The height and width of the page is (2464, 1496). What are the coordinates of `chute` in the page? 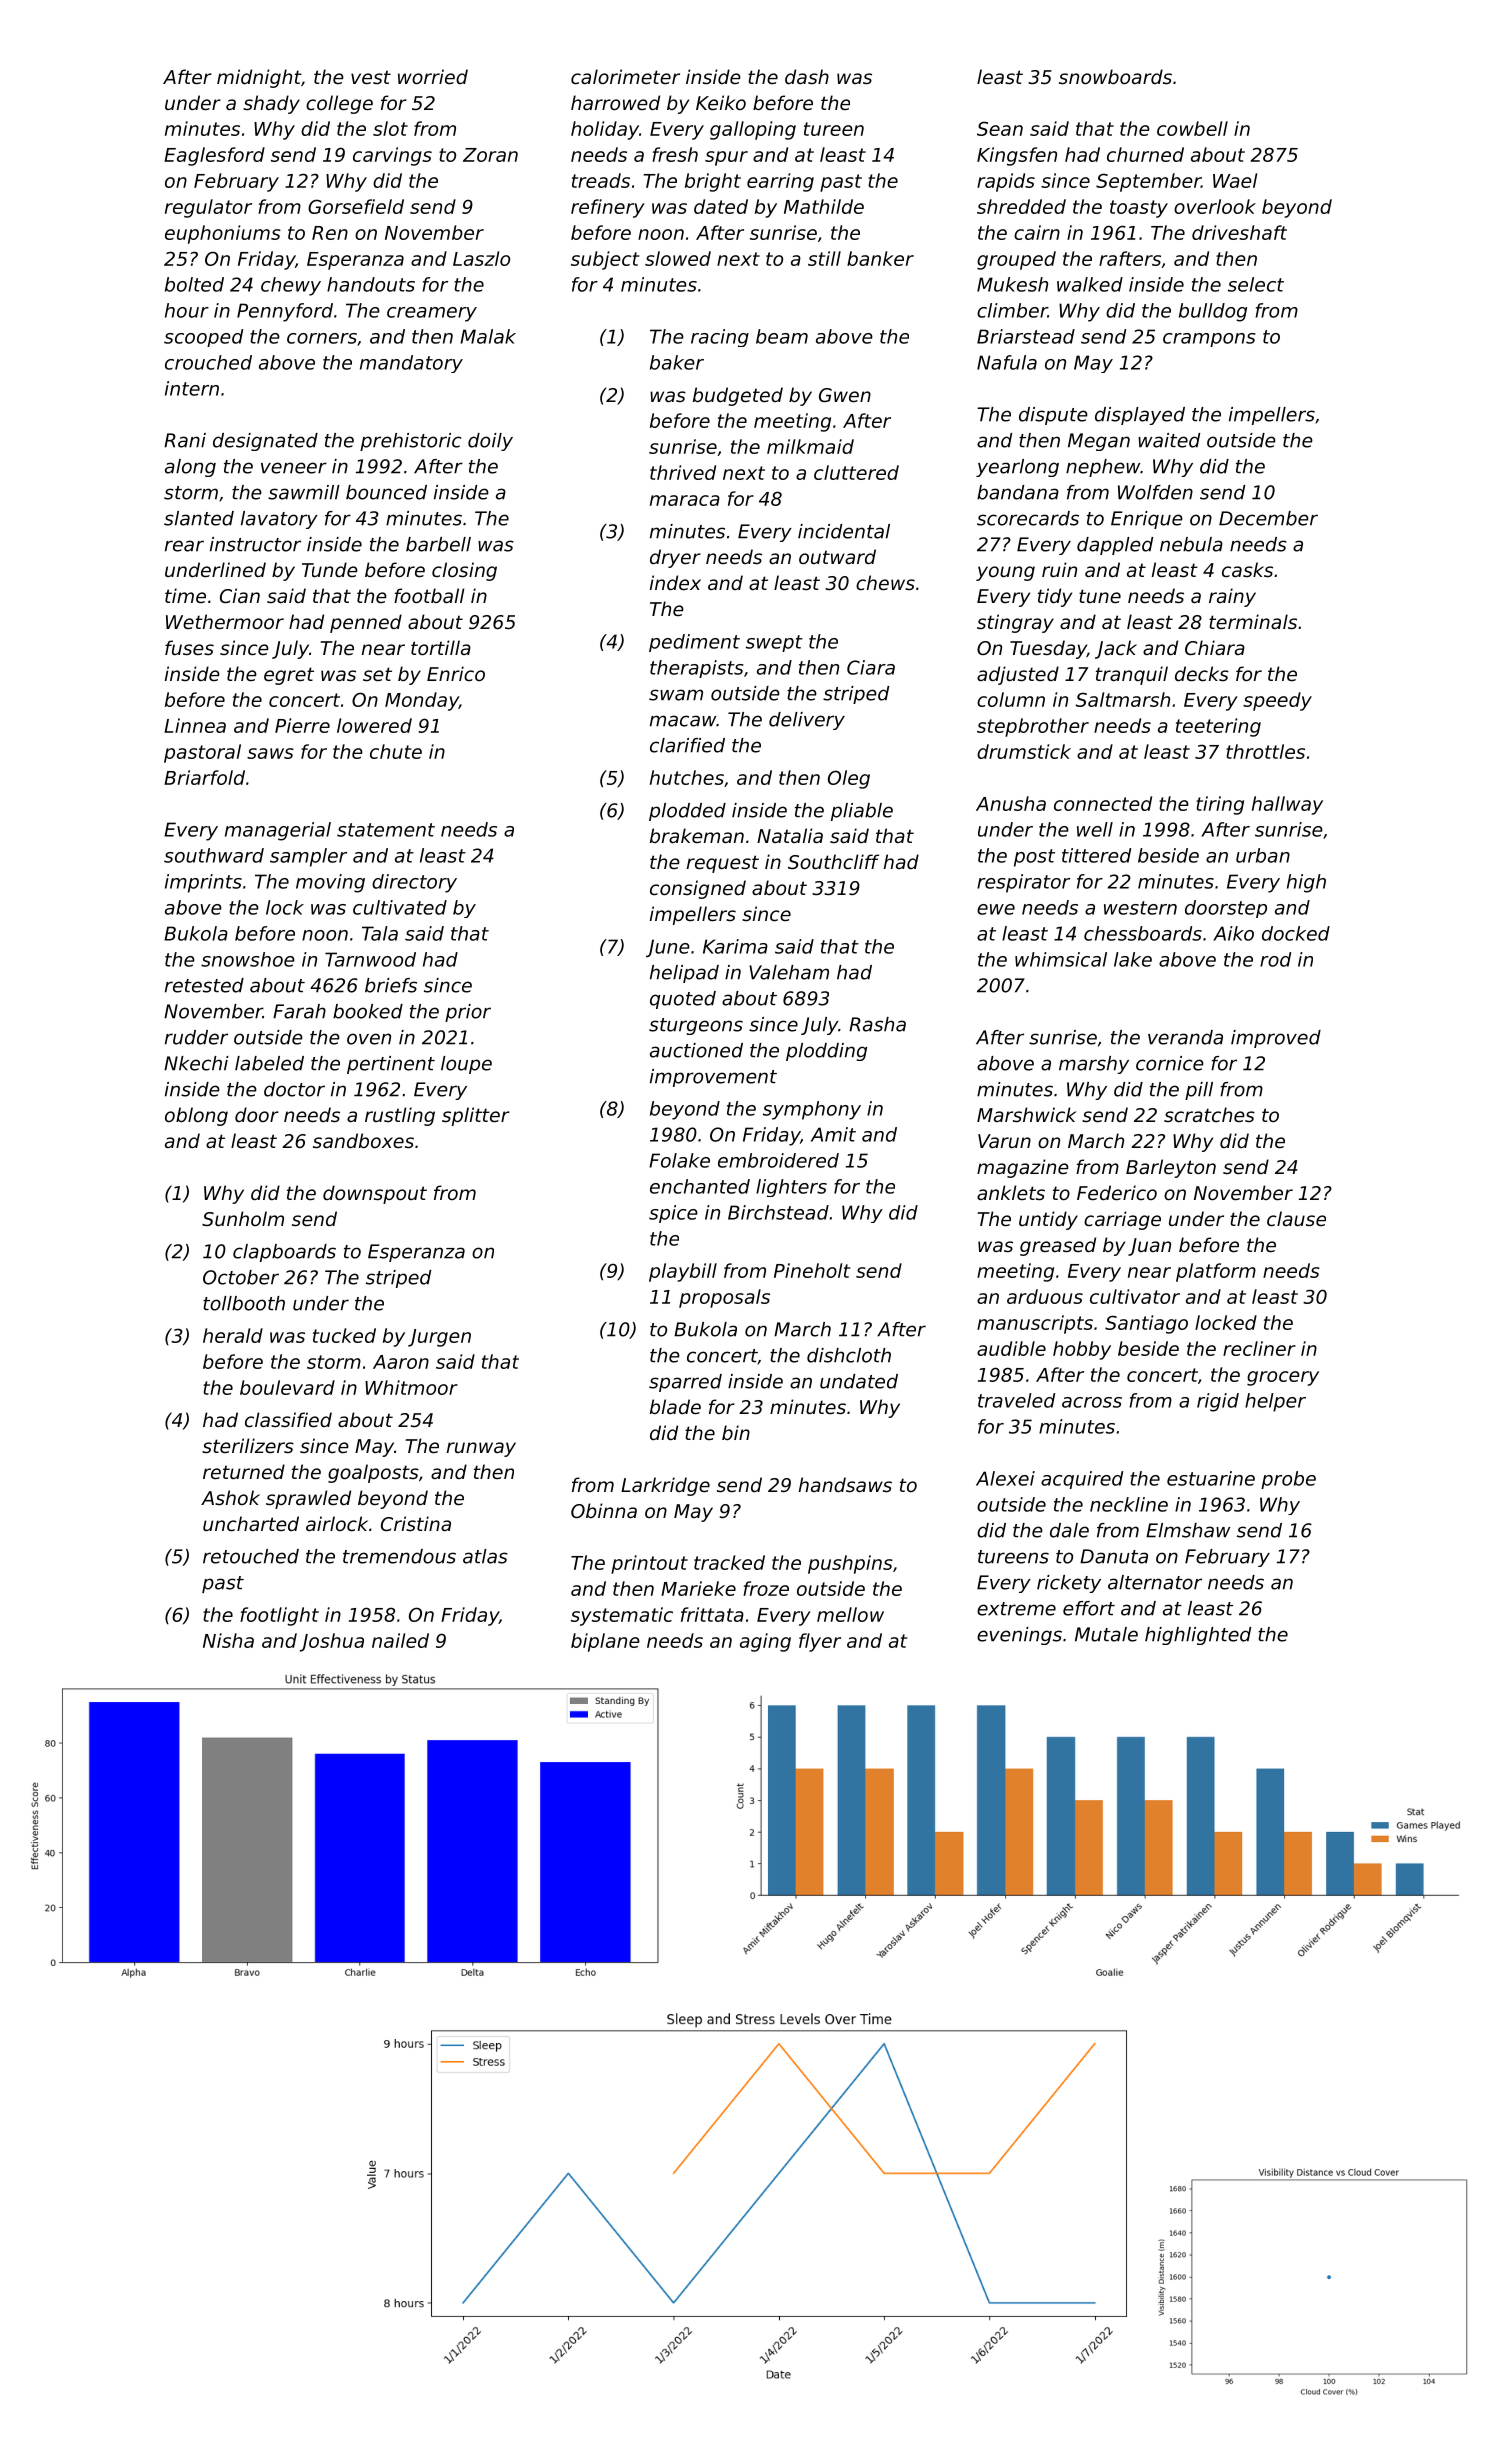 It's located at (396, 751).
